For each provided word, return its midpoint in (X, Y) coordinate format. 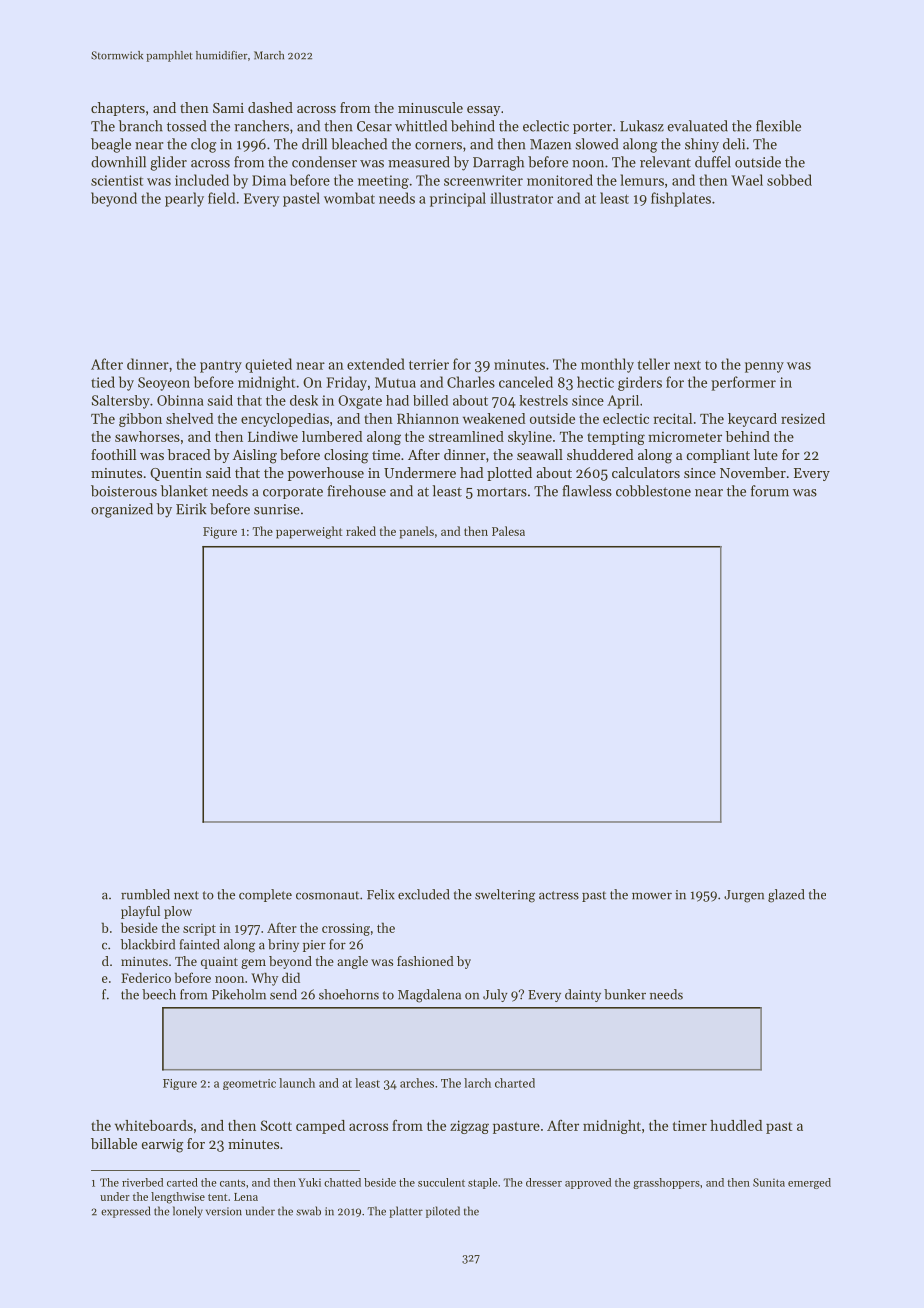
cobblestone (653, 491)
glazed (786, 896)
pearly (184, 199)
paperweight (309, 532)
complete (265, 895)
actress (559, 895)
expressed (125, 1212)
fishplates (681, 199)
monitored (560, 180)
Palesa (508, 531)
